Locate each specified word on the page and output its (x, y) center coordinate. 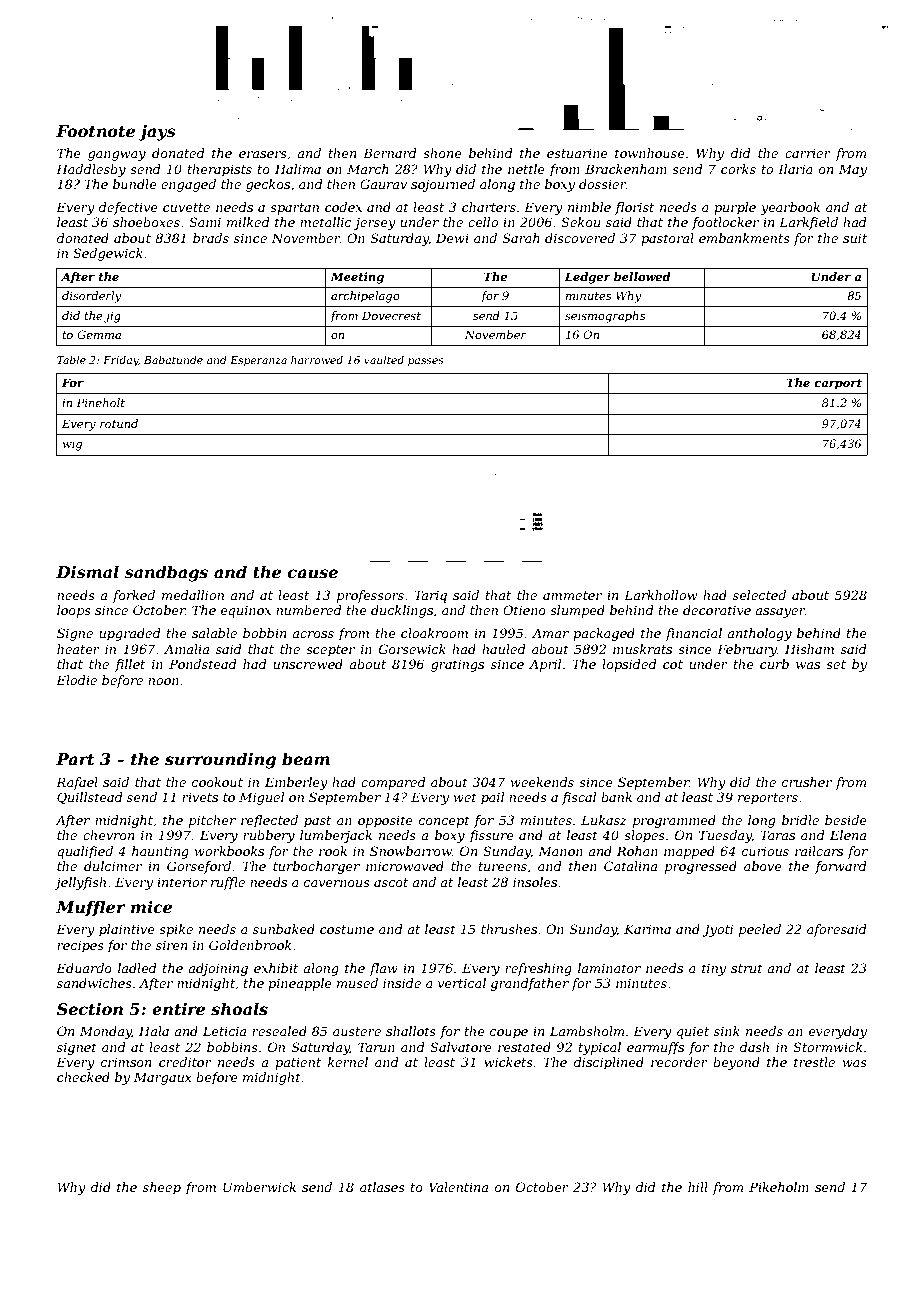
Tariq (430, 596)
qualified (85, 852)
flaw (383, 969)
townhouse (650, 153)
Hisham (809, 649)
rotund (119, 423)
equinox (246, 611)
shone (442, 153)
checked (83, 1077)
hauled (504, 649)
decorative (717, 610)
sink (727, 1031)
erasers (263, 154)
